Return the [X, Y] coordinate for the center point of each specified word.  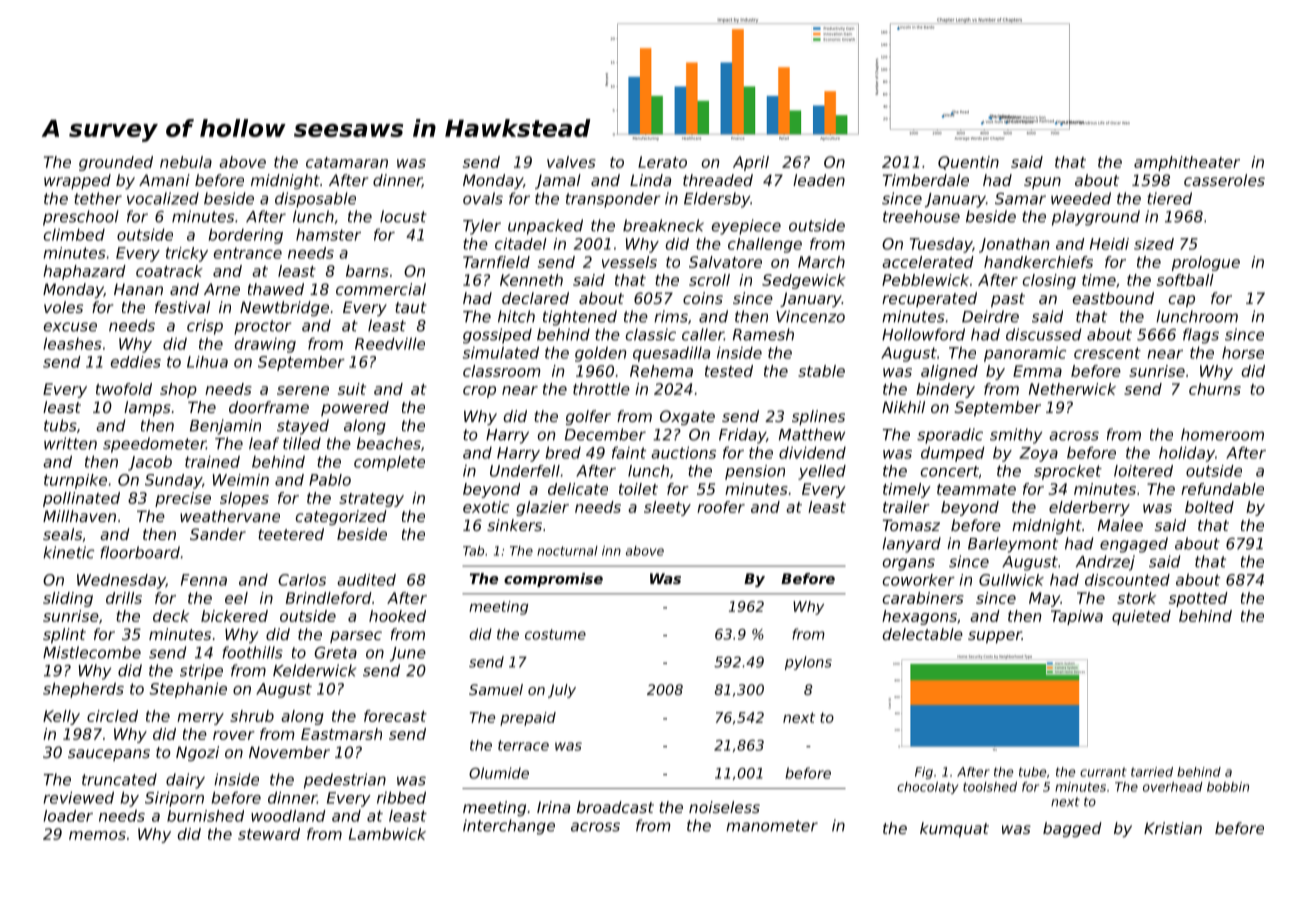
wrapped [77, 181]
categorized [341, 517]
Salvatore [725, 262]
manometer [772, 826]
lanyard [911, 545]
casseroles [1224, 180]
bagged [1072, 829]
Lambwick [387, 834]
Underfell [525, 471]
